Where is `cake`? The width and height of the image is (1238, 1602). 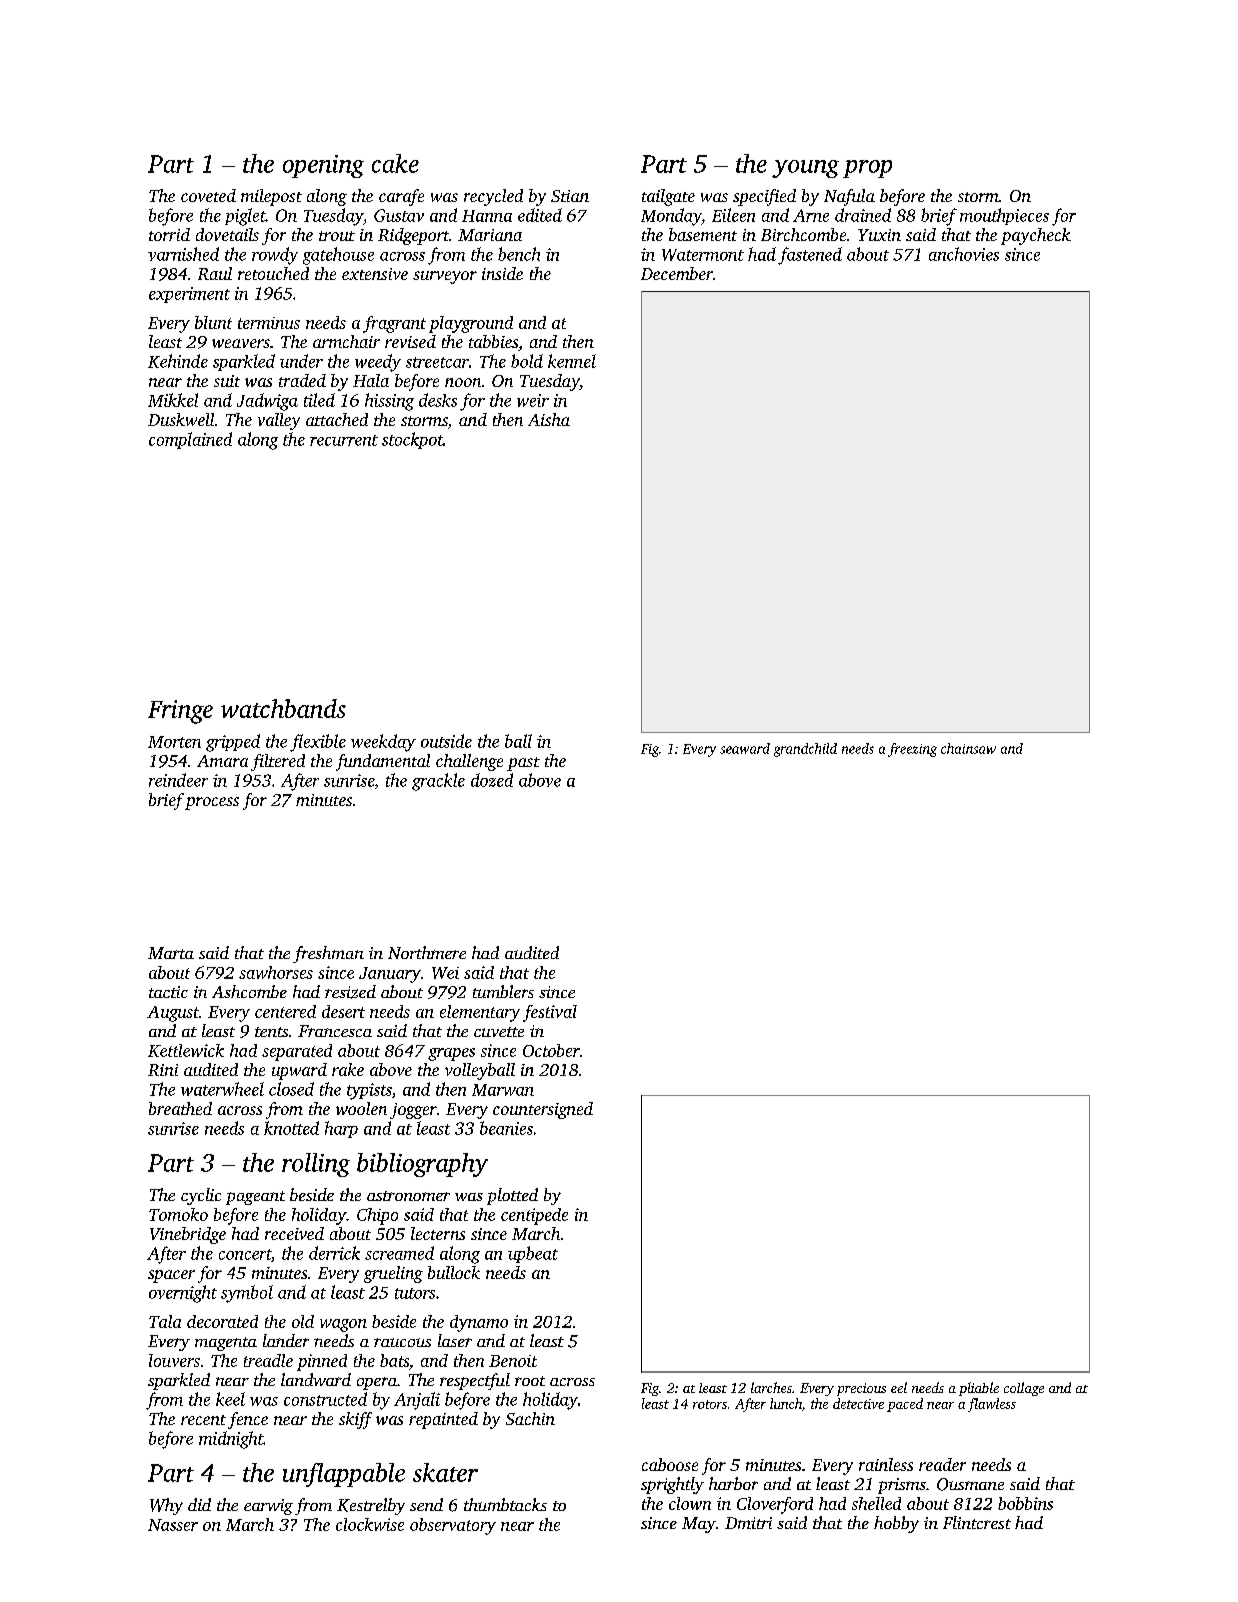 cake is located at coordinates (395, 163).
